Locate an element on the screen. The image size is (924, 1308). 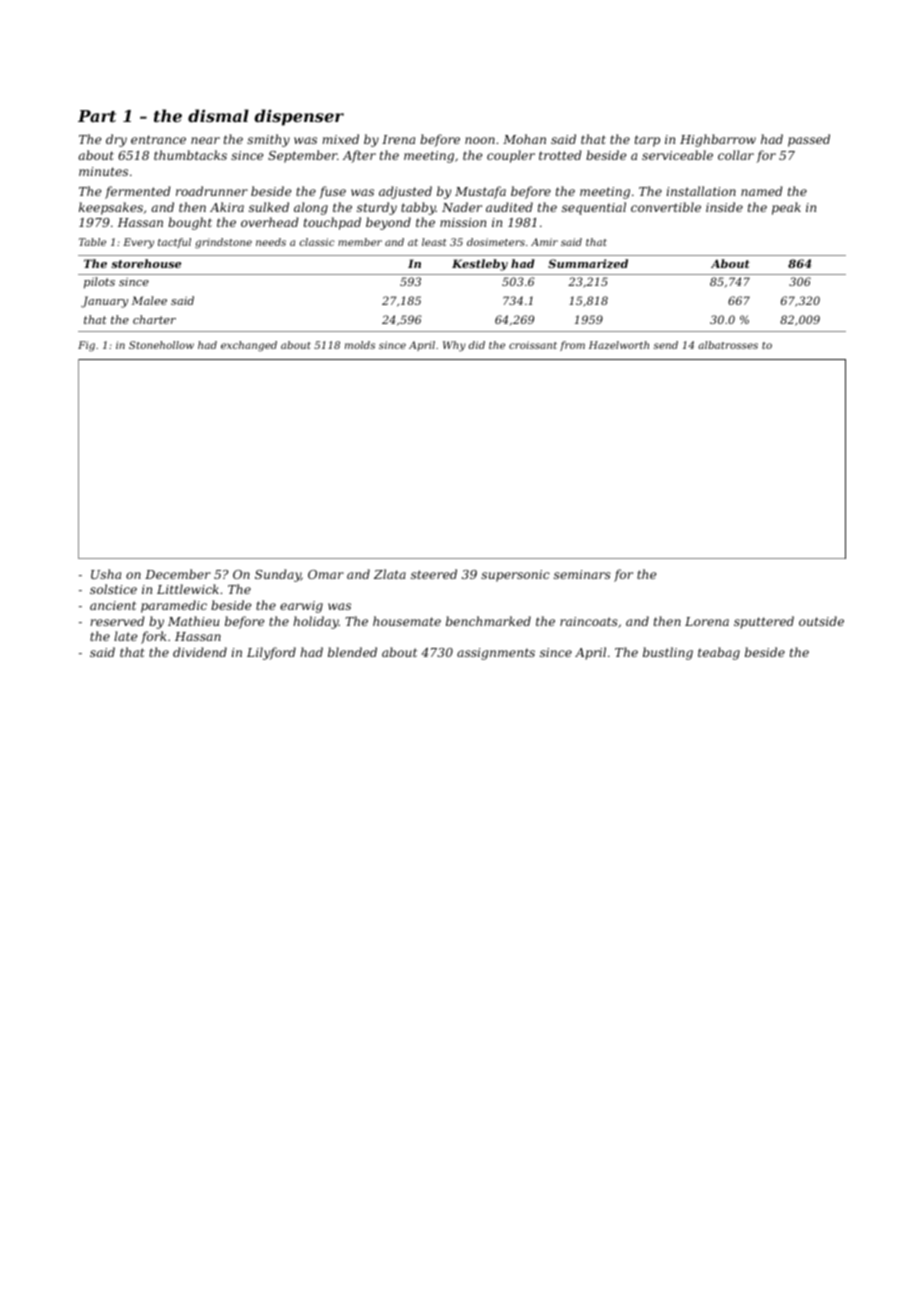
from is located at coordinates (572, 346).
